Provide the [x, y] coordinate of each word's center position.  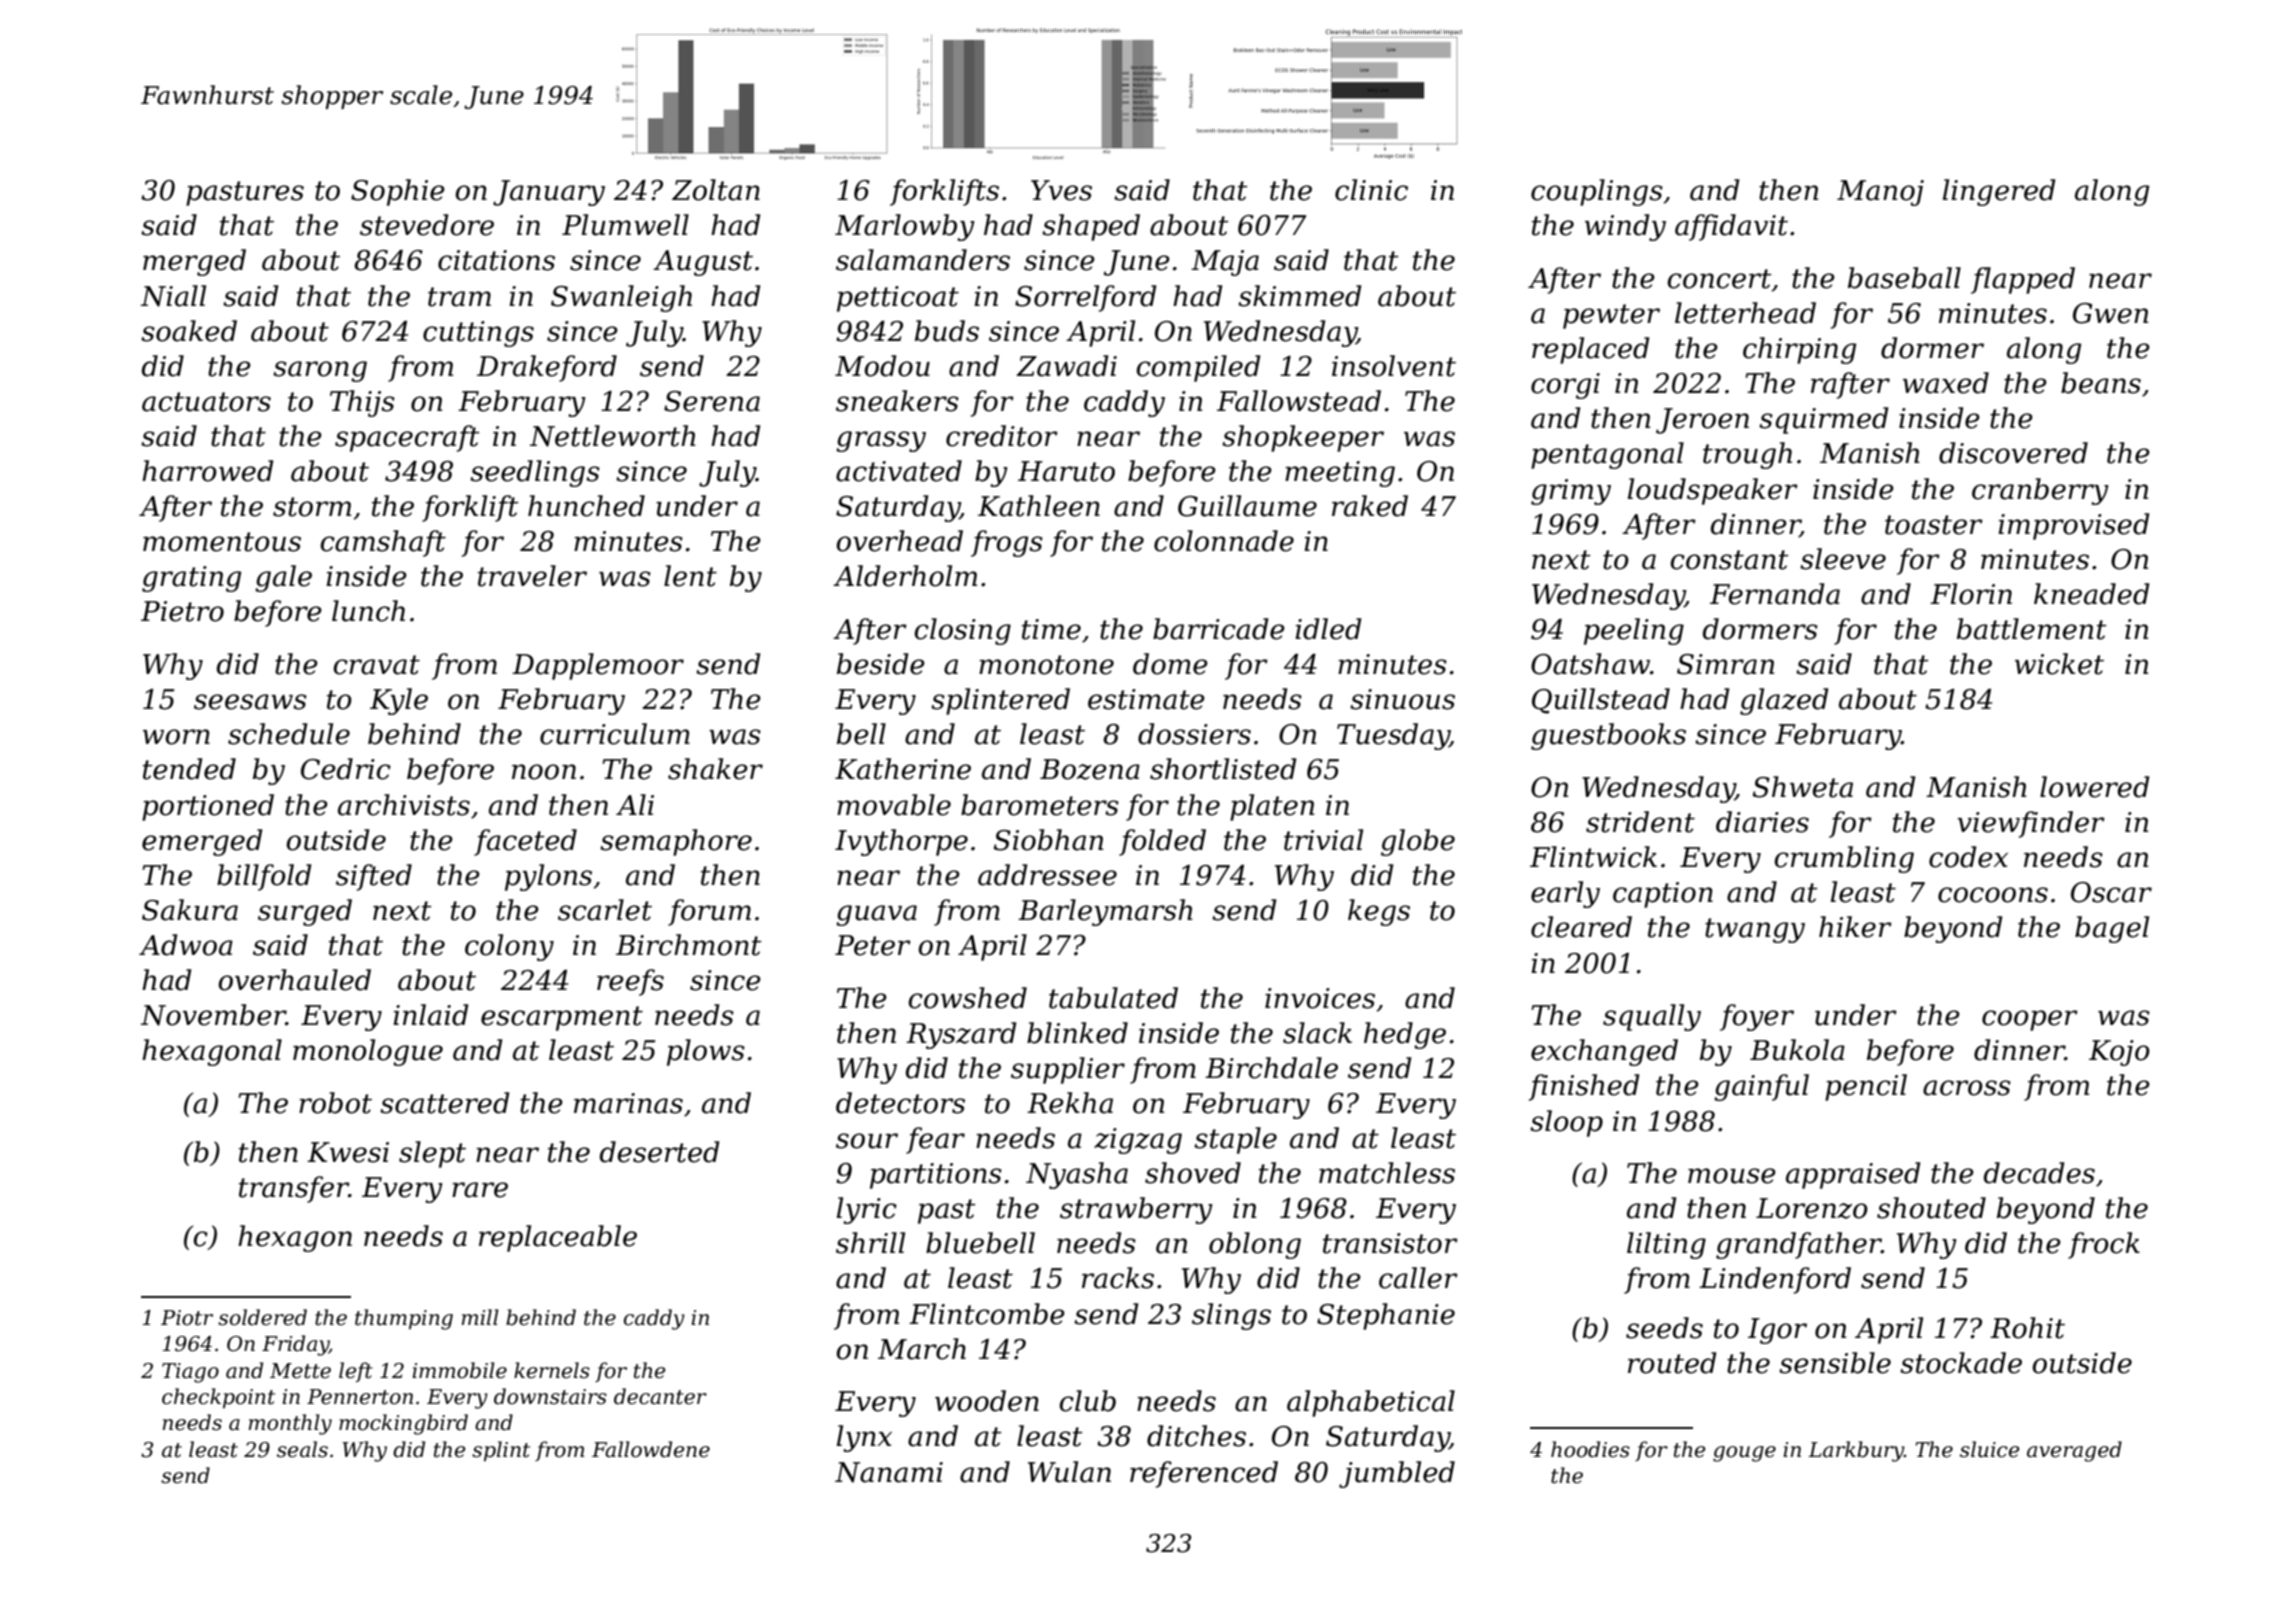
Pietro [182, 611]
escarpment [562, 1018]
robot [335, 1103]
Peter [873, 945]
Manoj [1880, 193]
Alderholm [905, 576]
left [356, 1372]
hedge [1405, 1035]
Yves [1061, 190]
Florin [1971, 594]
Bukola [1797, 1050]
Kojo [2119, 1053]
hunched [586, 506]
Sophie [398, 192]
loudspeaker [1713, 491]
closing [963, 631]
